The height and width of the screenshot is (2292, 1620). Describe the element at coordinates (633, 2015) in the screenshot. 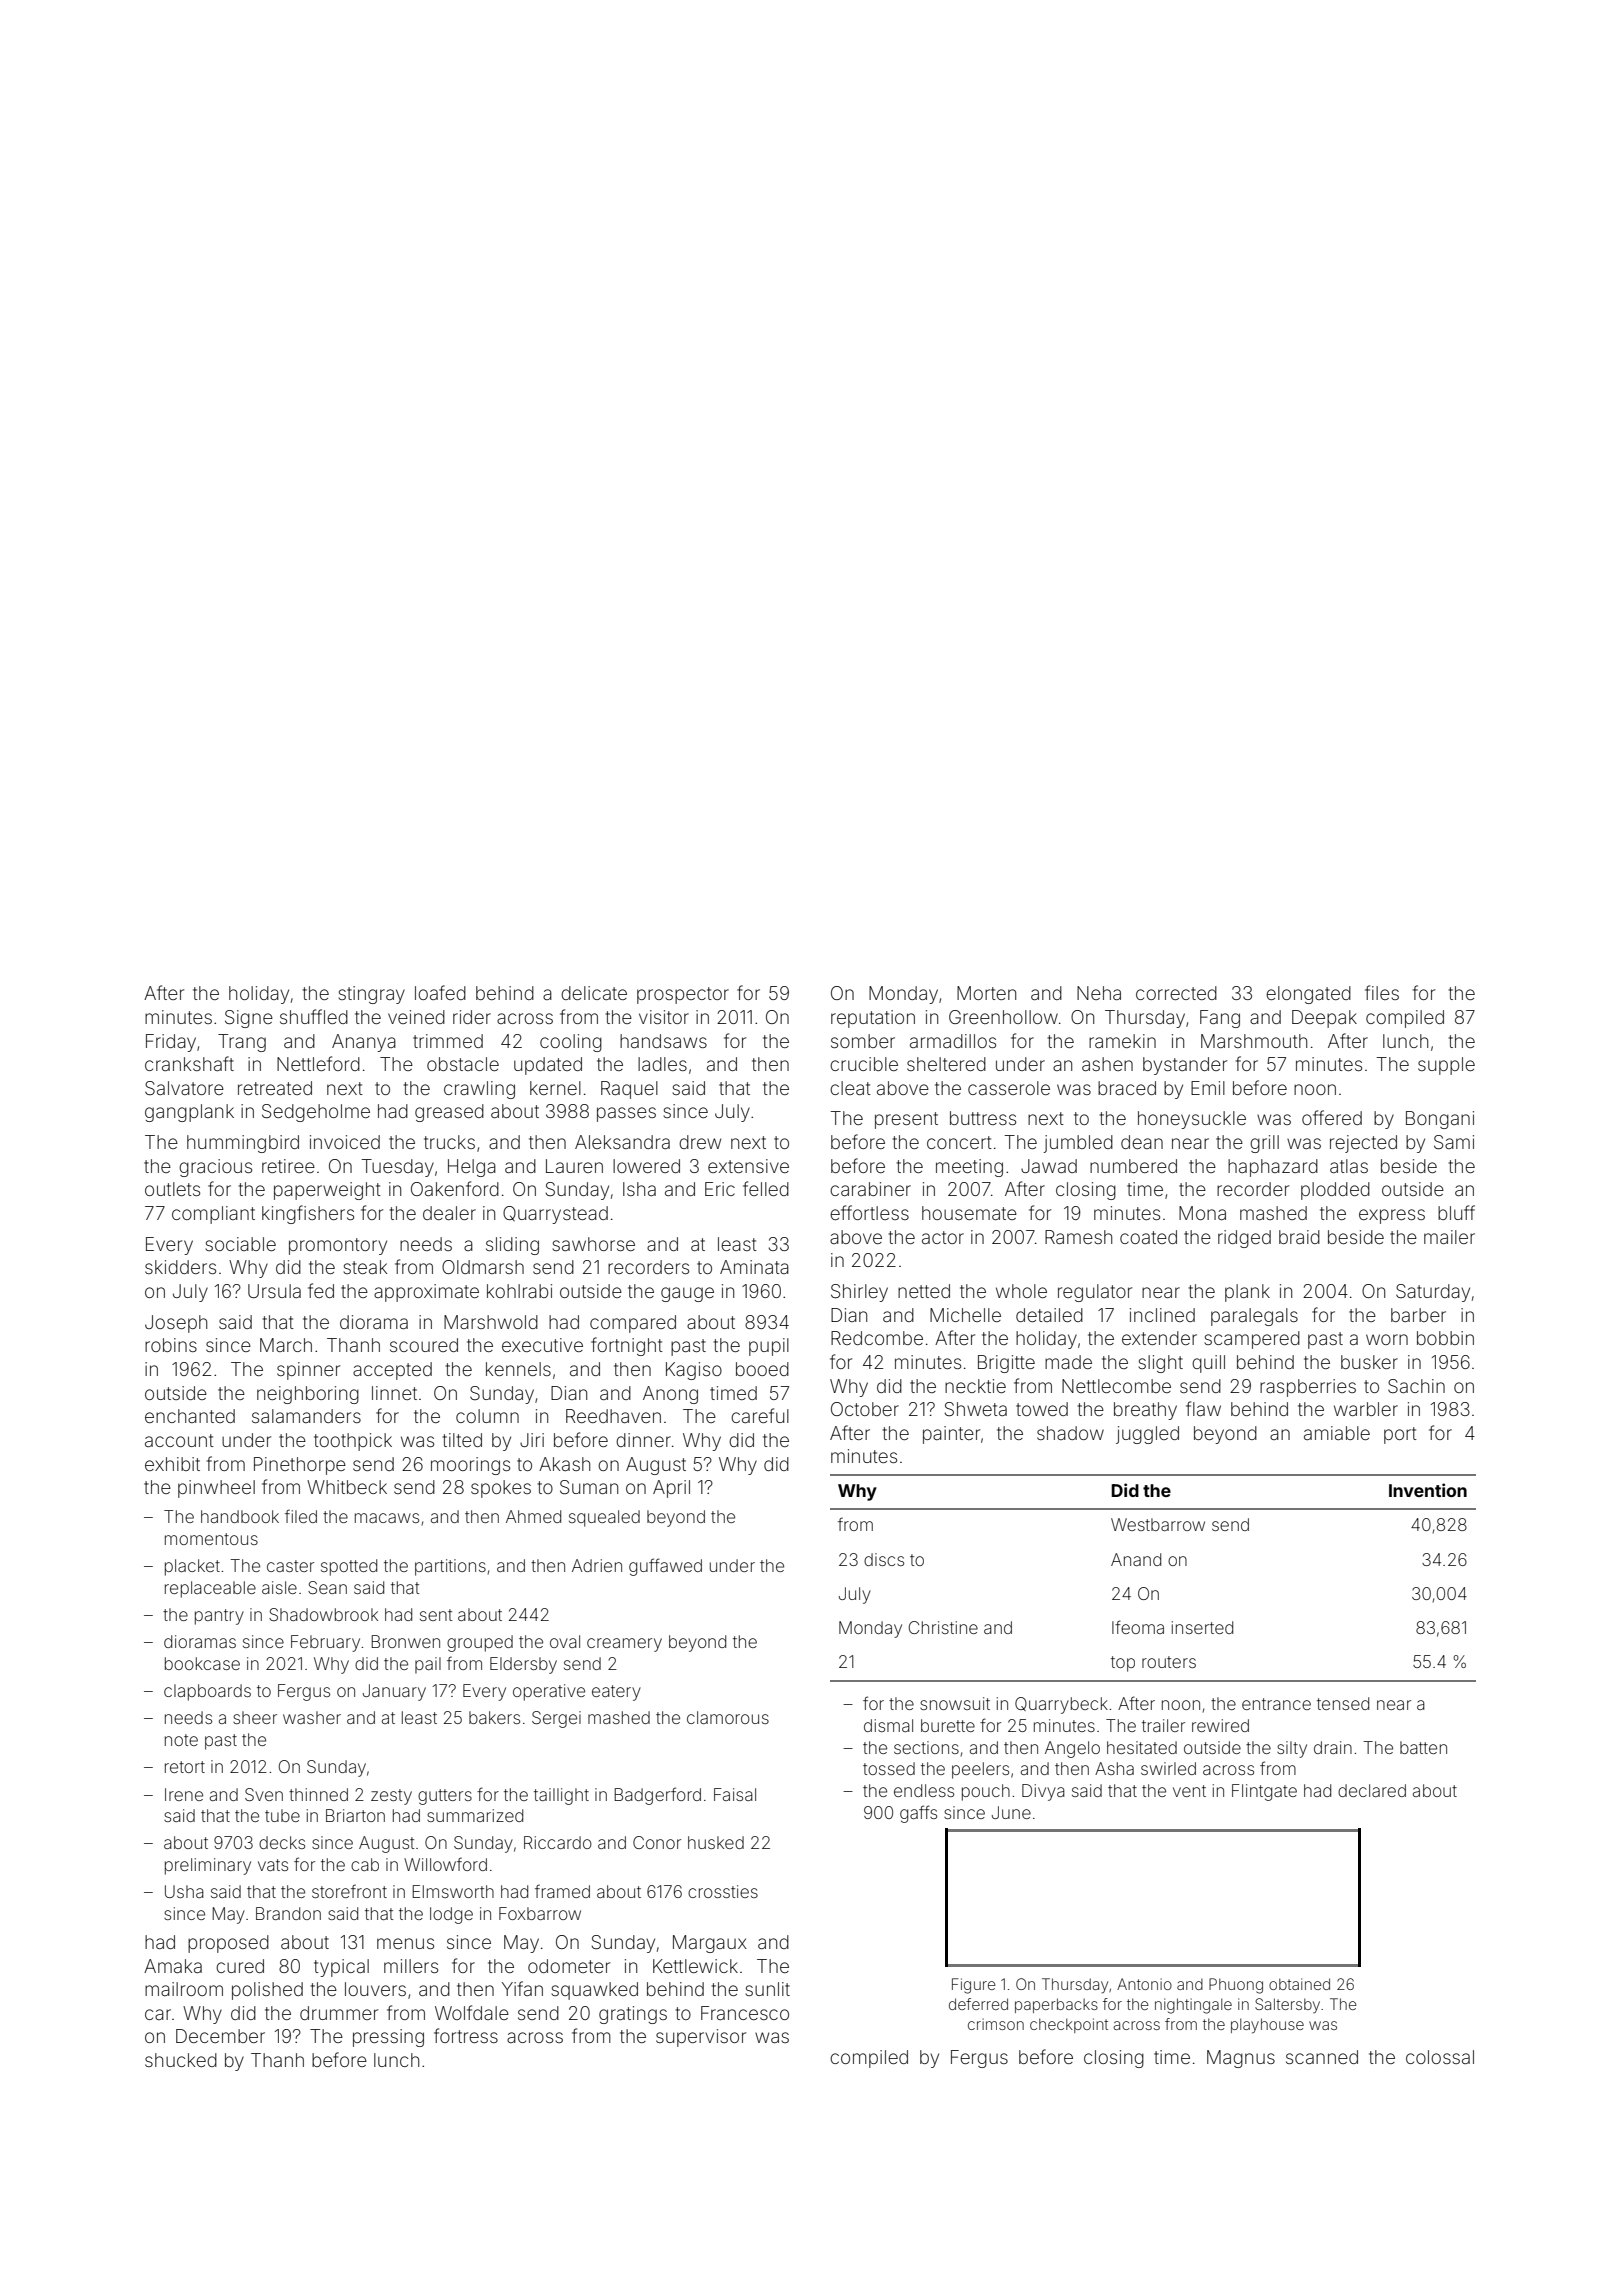

I see `gratings` at that location.
